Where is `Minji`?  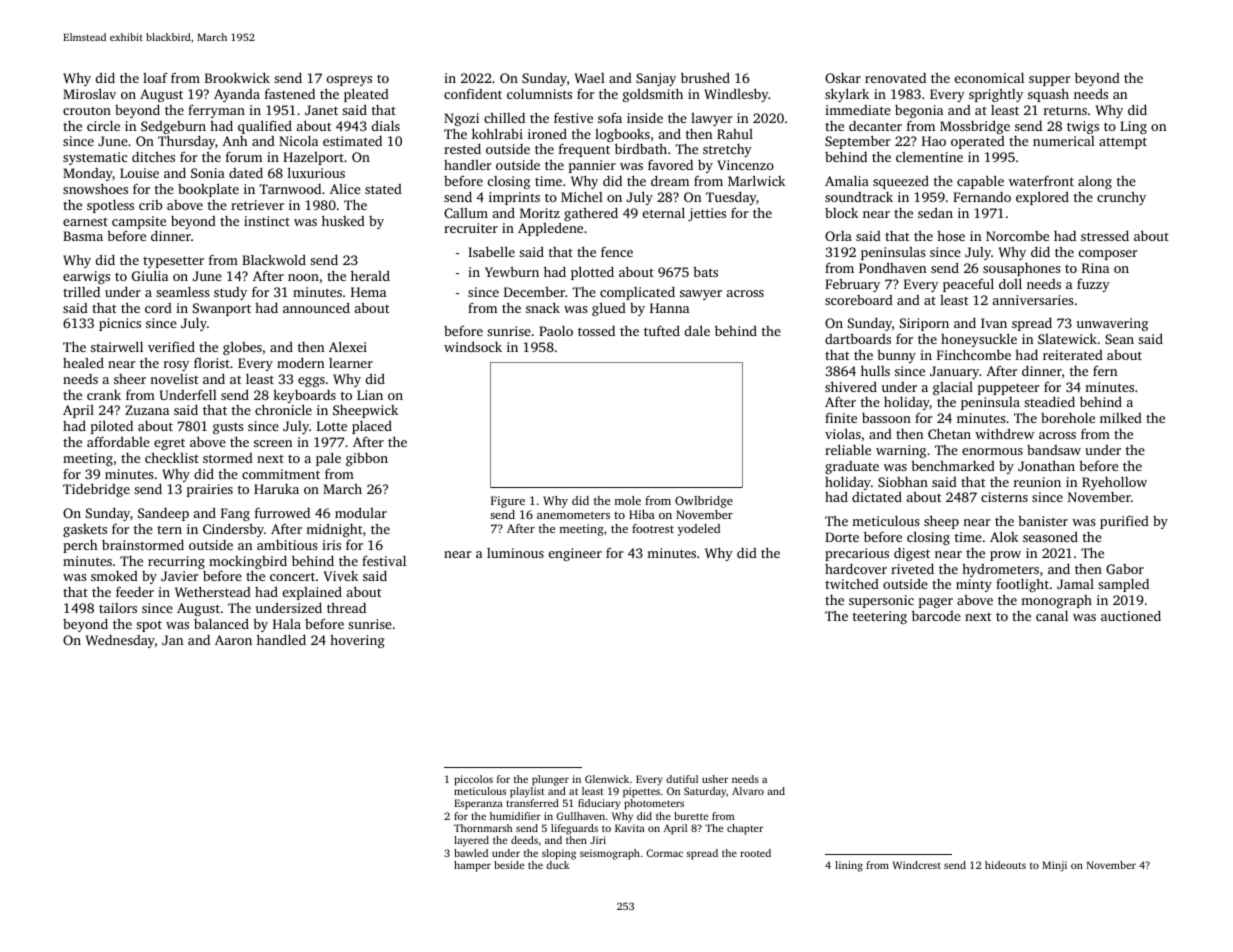
Minji is located at coordinates (1054, 866).
